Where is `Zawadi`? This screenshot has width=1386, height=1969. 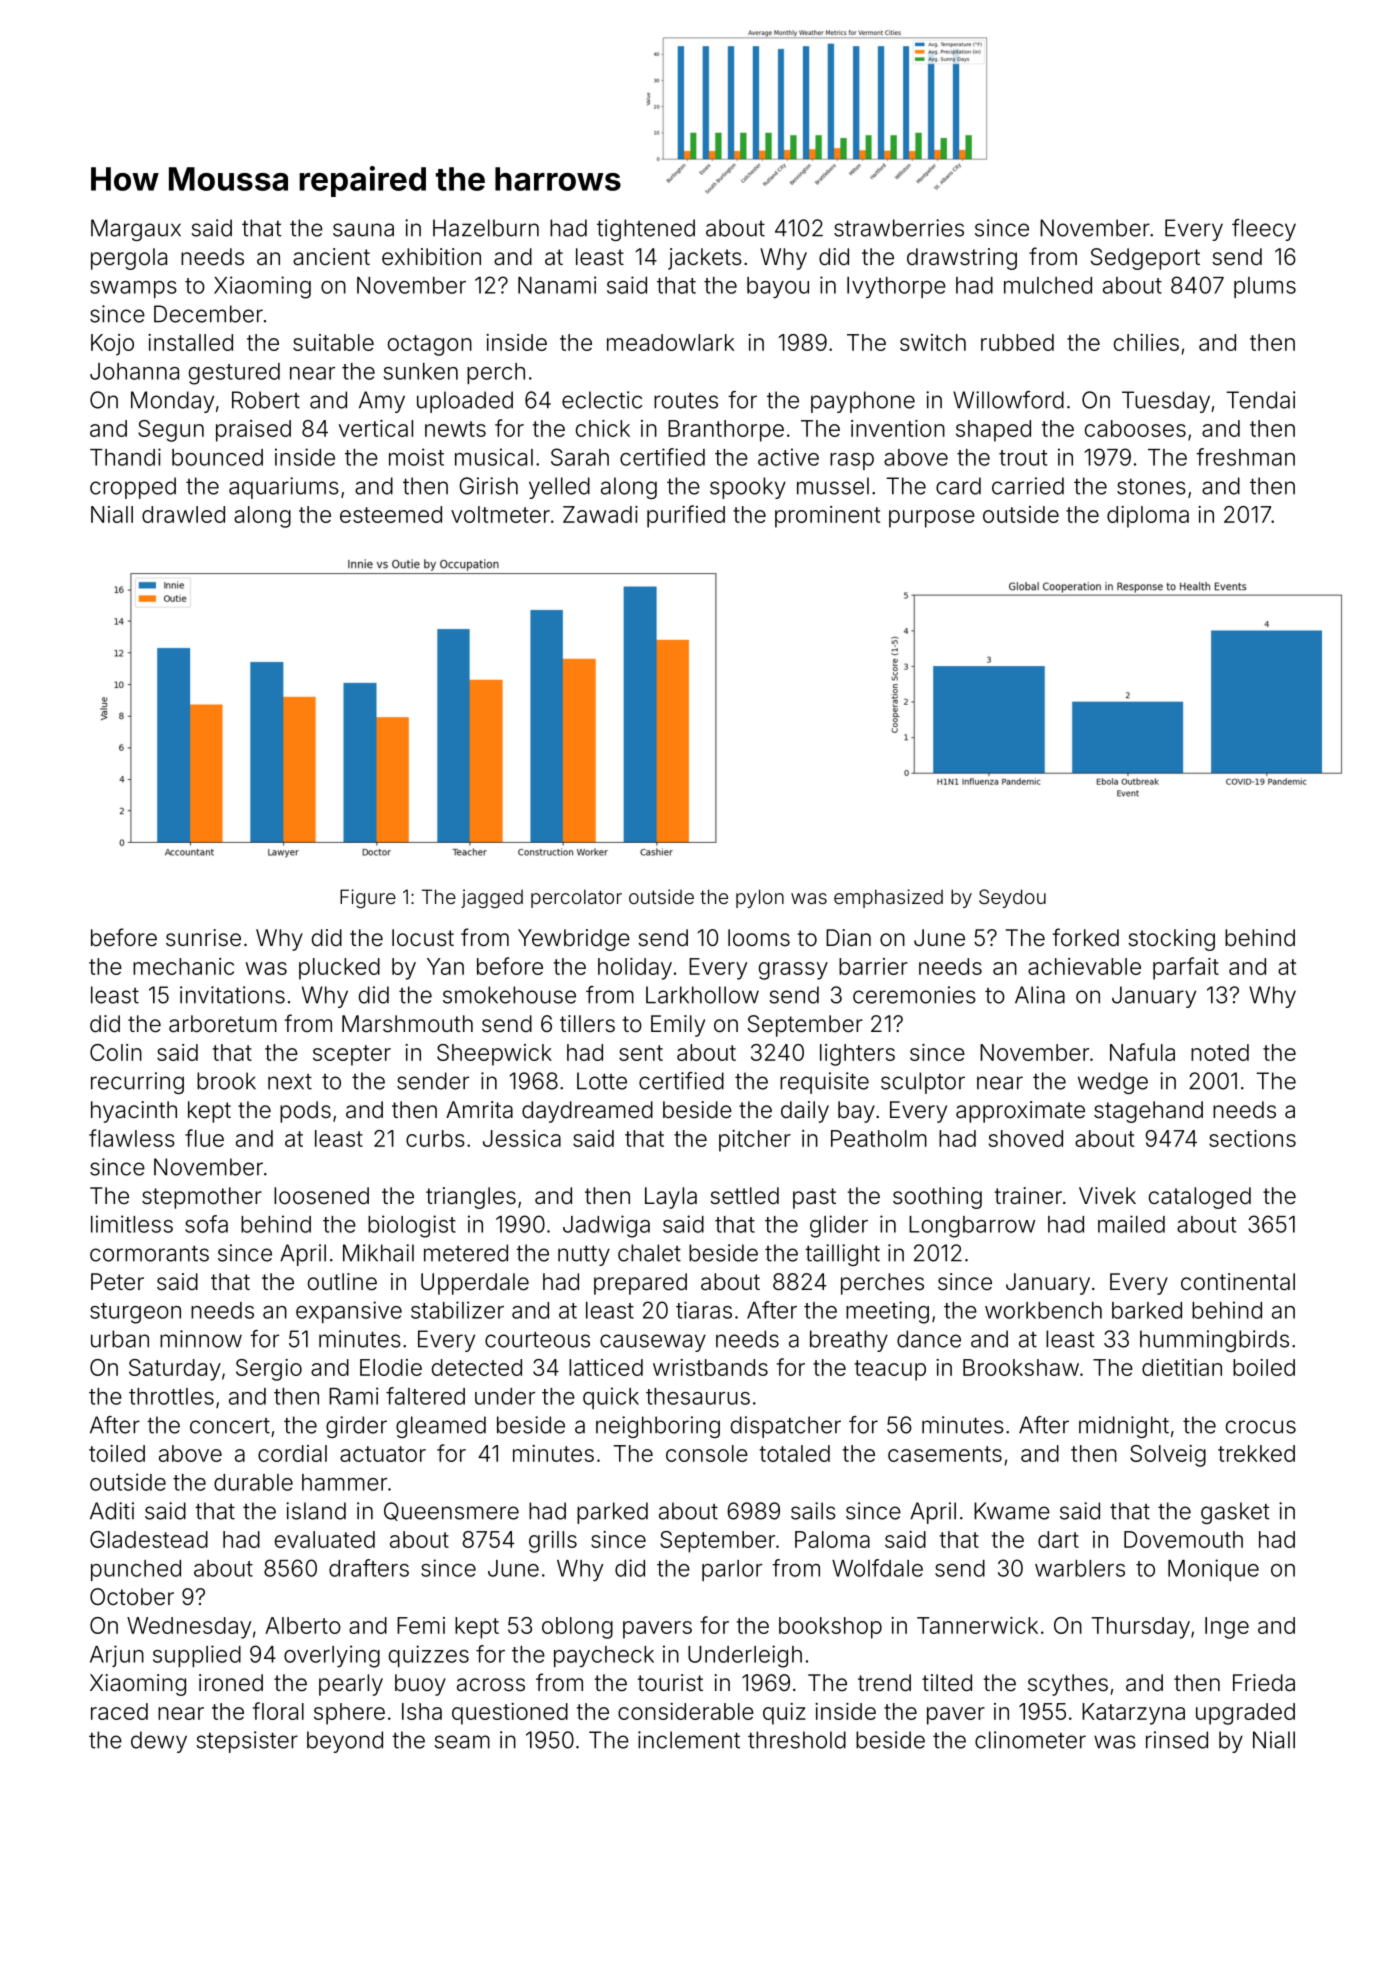 Zawadi is located at coordinates (600, 514).
